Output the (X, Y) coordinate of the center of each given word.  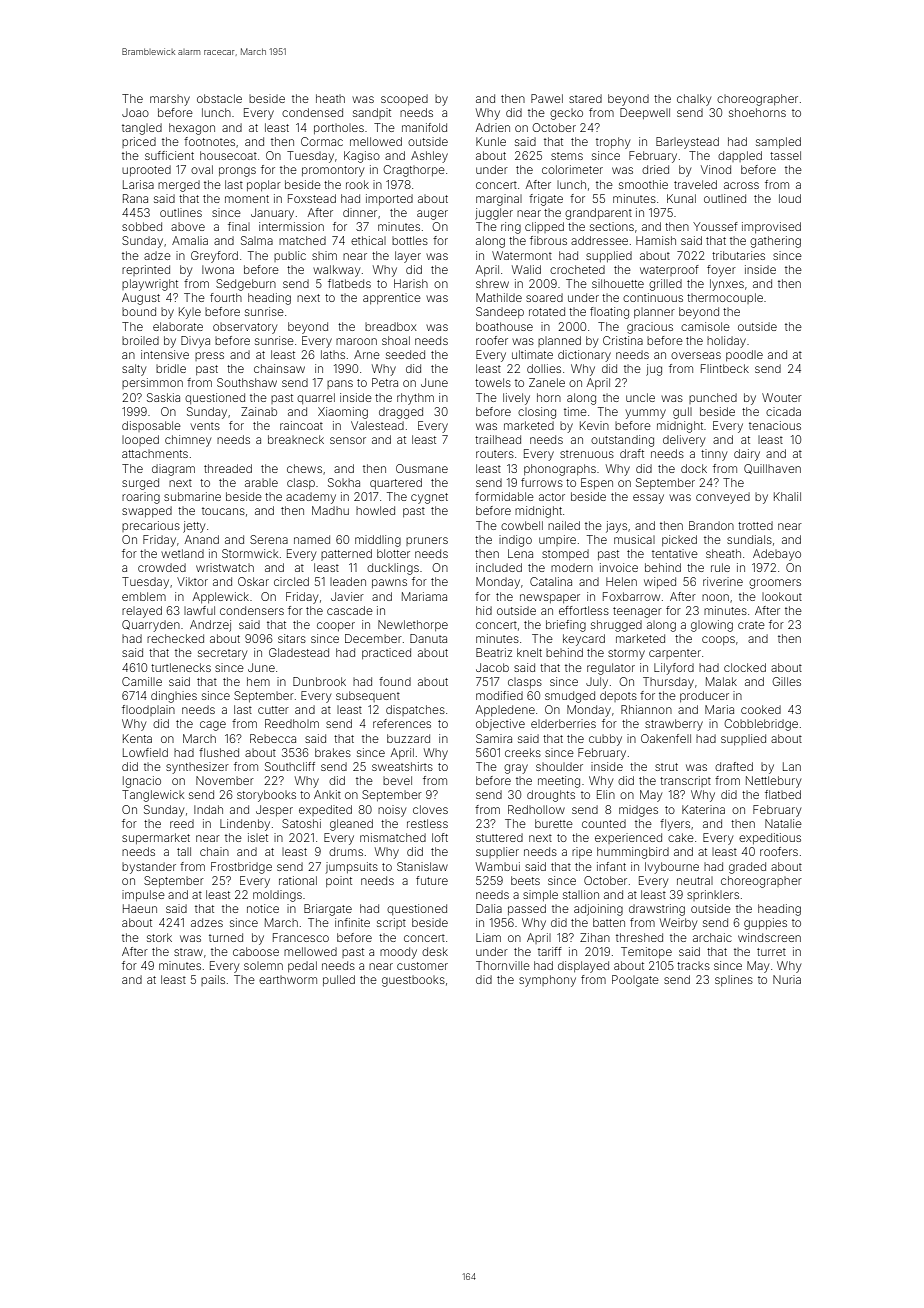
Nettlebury (773, 782)
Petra (385, 382)
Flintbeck (725, 368)
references (402, 723)
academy (311, 498)
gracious (650, 328)
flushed (219, 752)
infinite (352, 922)
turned (226, 937)
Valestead (377, 425)
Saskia (163, 397)
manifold (424, 127)
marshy (170, 100)
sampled (778, 142)
